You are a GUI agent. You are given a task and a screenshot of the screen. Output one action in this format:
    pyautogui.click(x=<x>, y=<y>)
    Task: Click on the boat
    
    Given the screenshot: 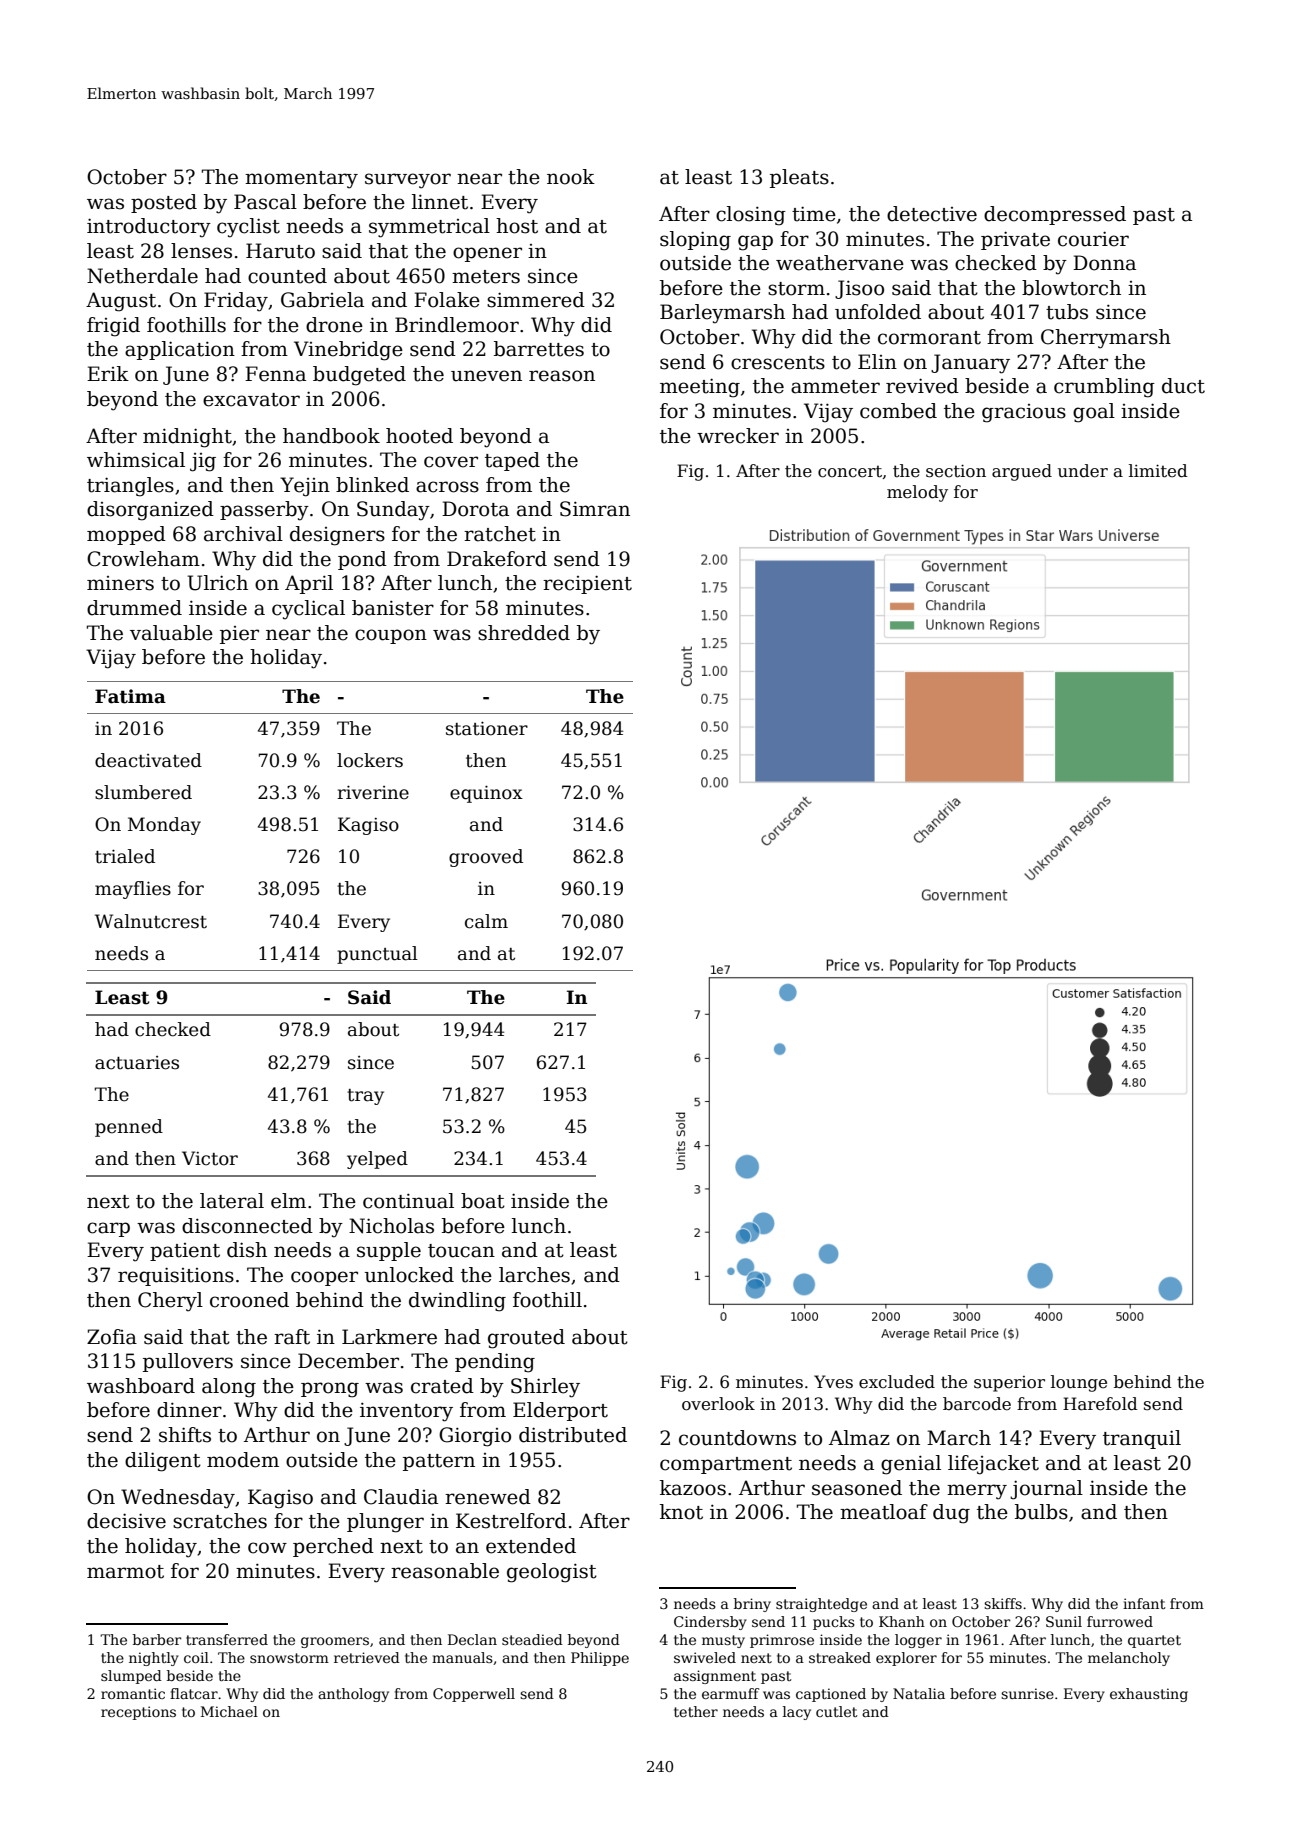 What is the action you would take?
    pyautogui.click(x=483, y=1201)
